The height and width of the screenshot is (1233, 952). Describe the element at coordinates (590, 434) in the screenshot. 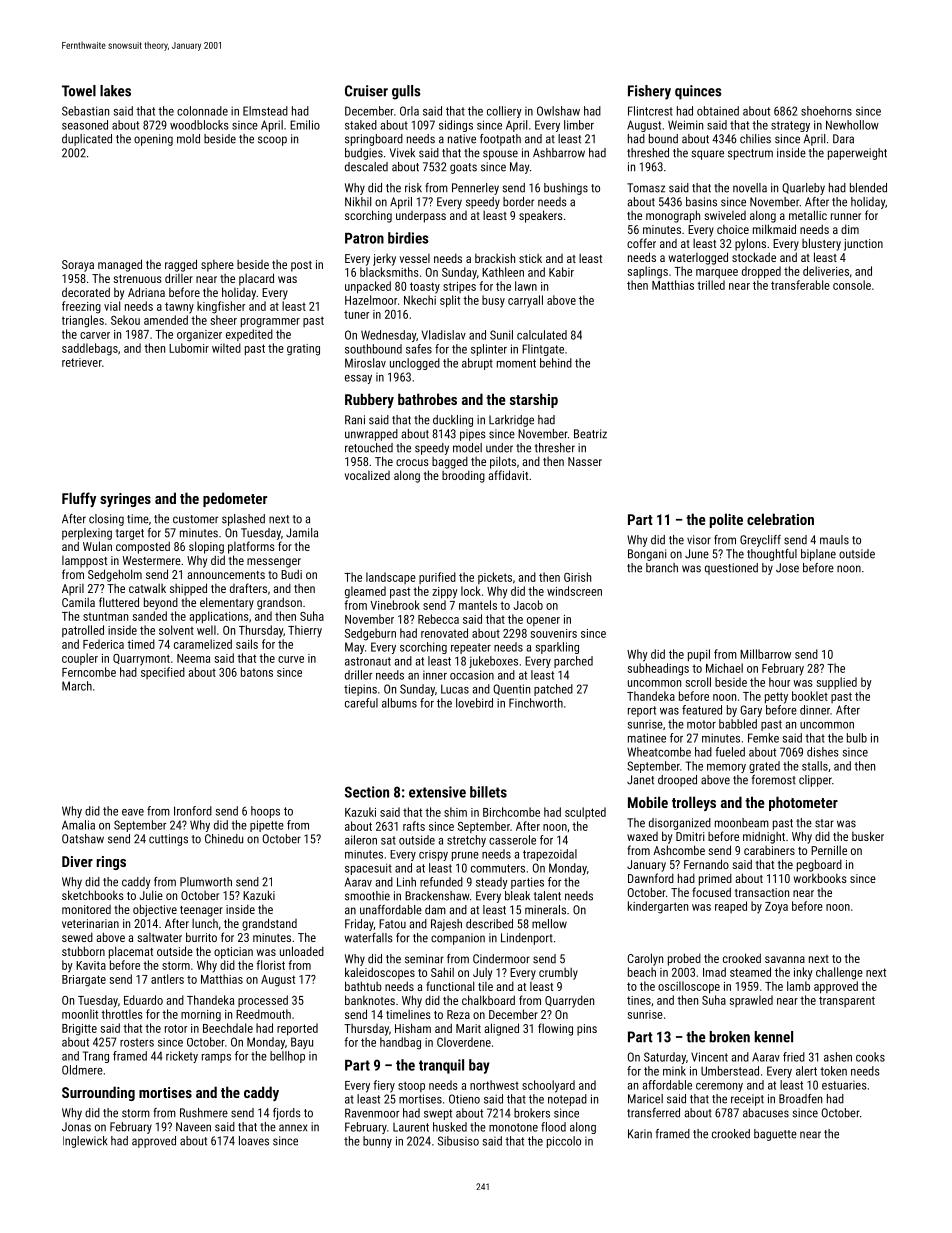

I see `Beatriz` at that location.
